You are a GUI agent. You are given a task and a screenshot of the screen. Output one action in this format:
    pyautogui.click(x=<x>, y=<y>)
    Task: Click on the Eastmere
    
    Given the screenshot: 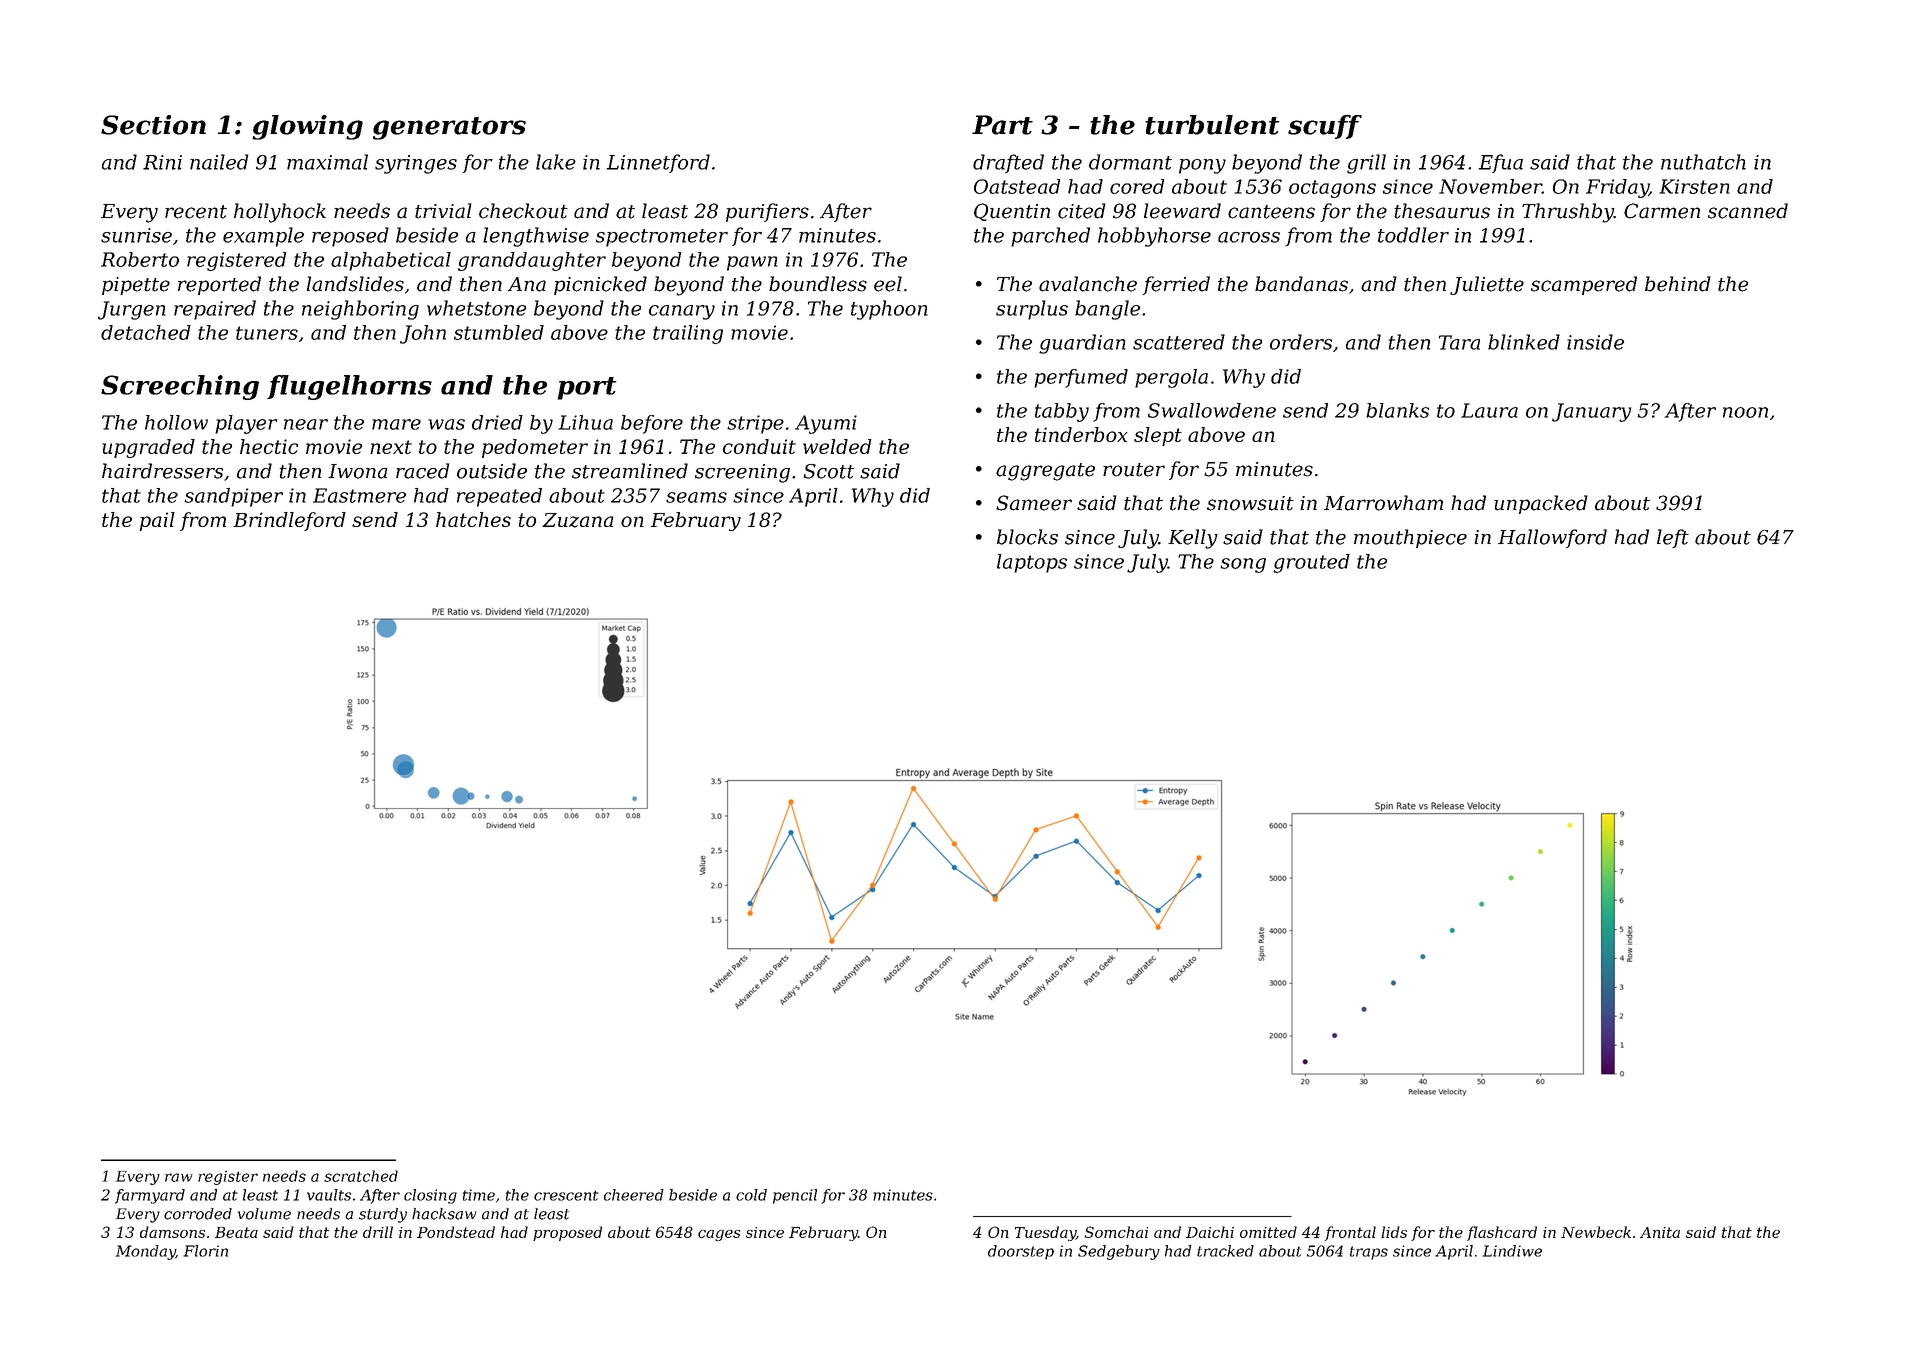 What is the action you would take?
    pyautogui.click(x=359, y=495)
